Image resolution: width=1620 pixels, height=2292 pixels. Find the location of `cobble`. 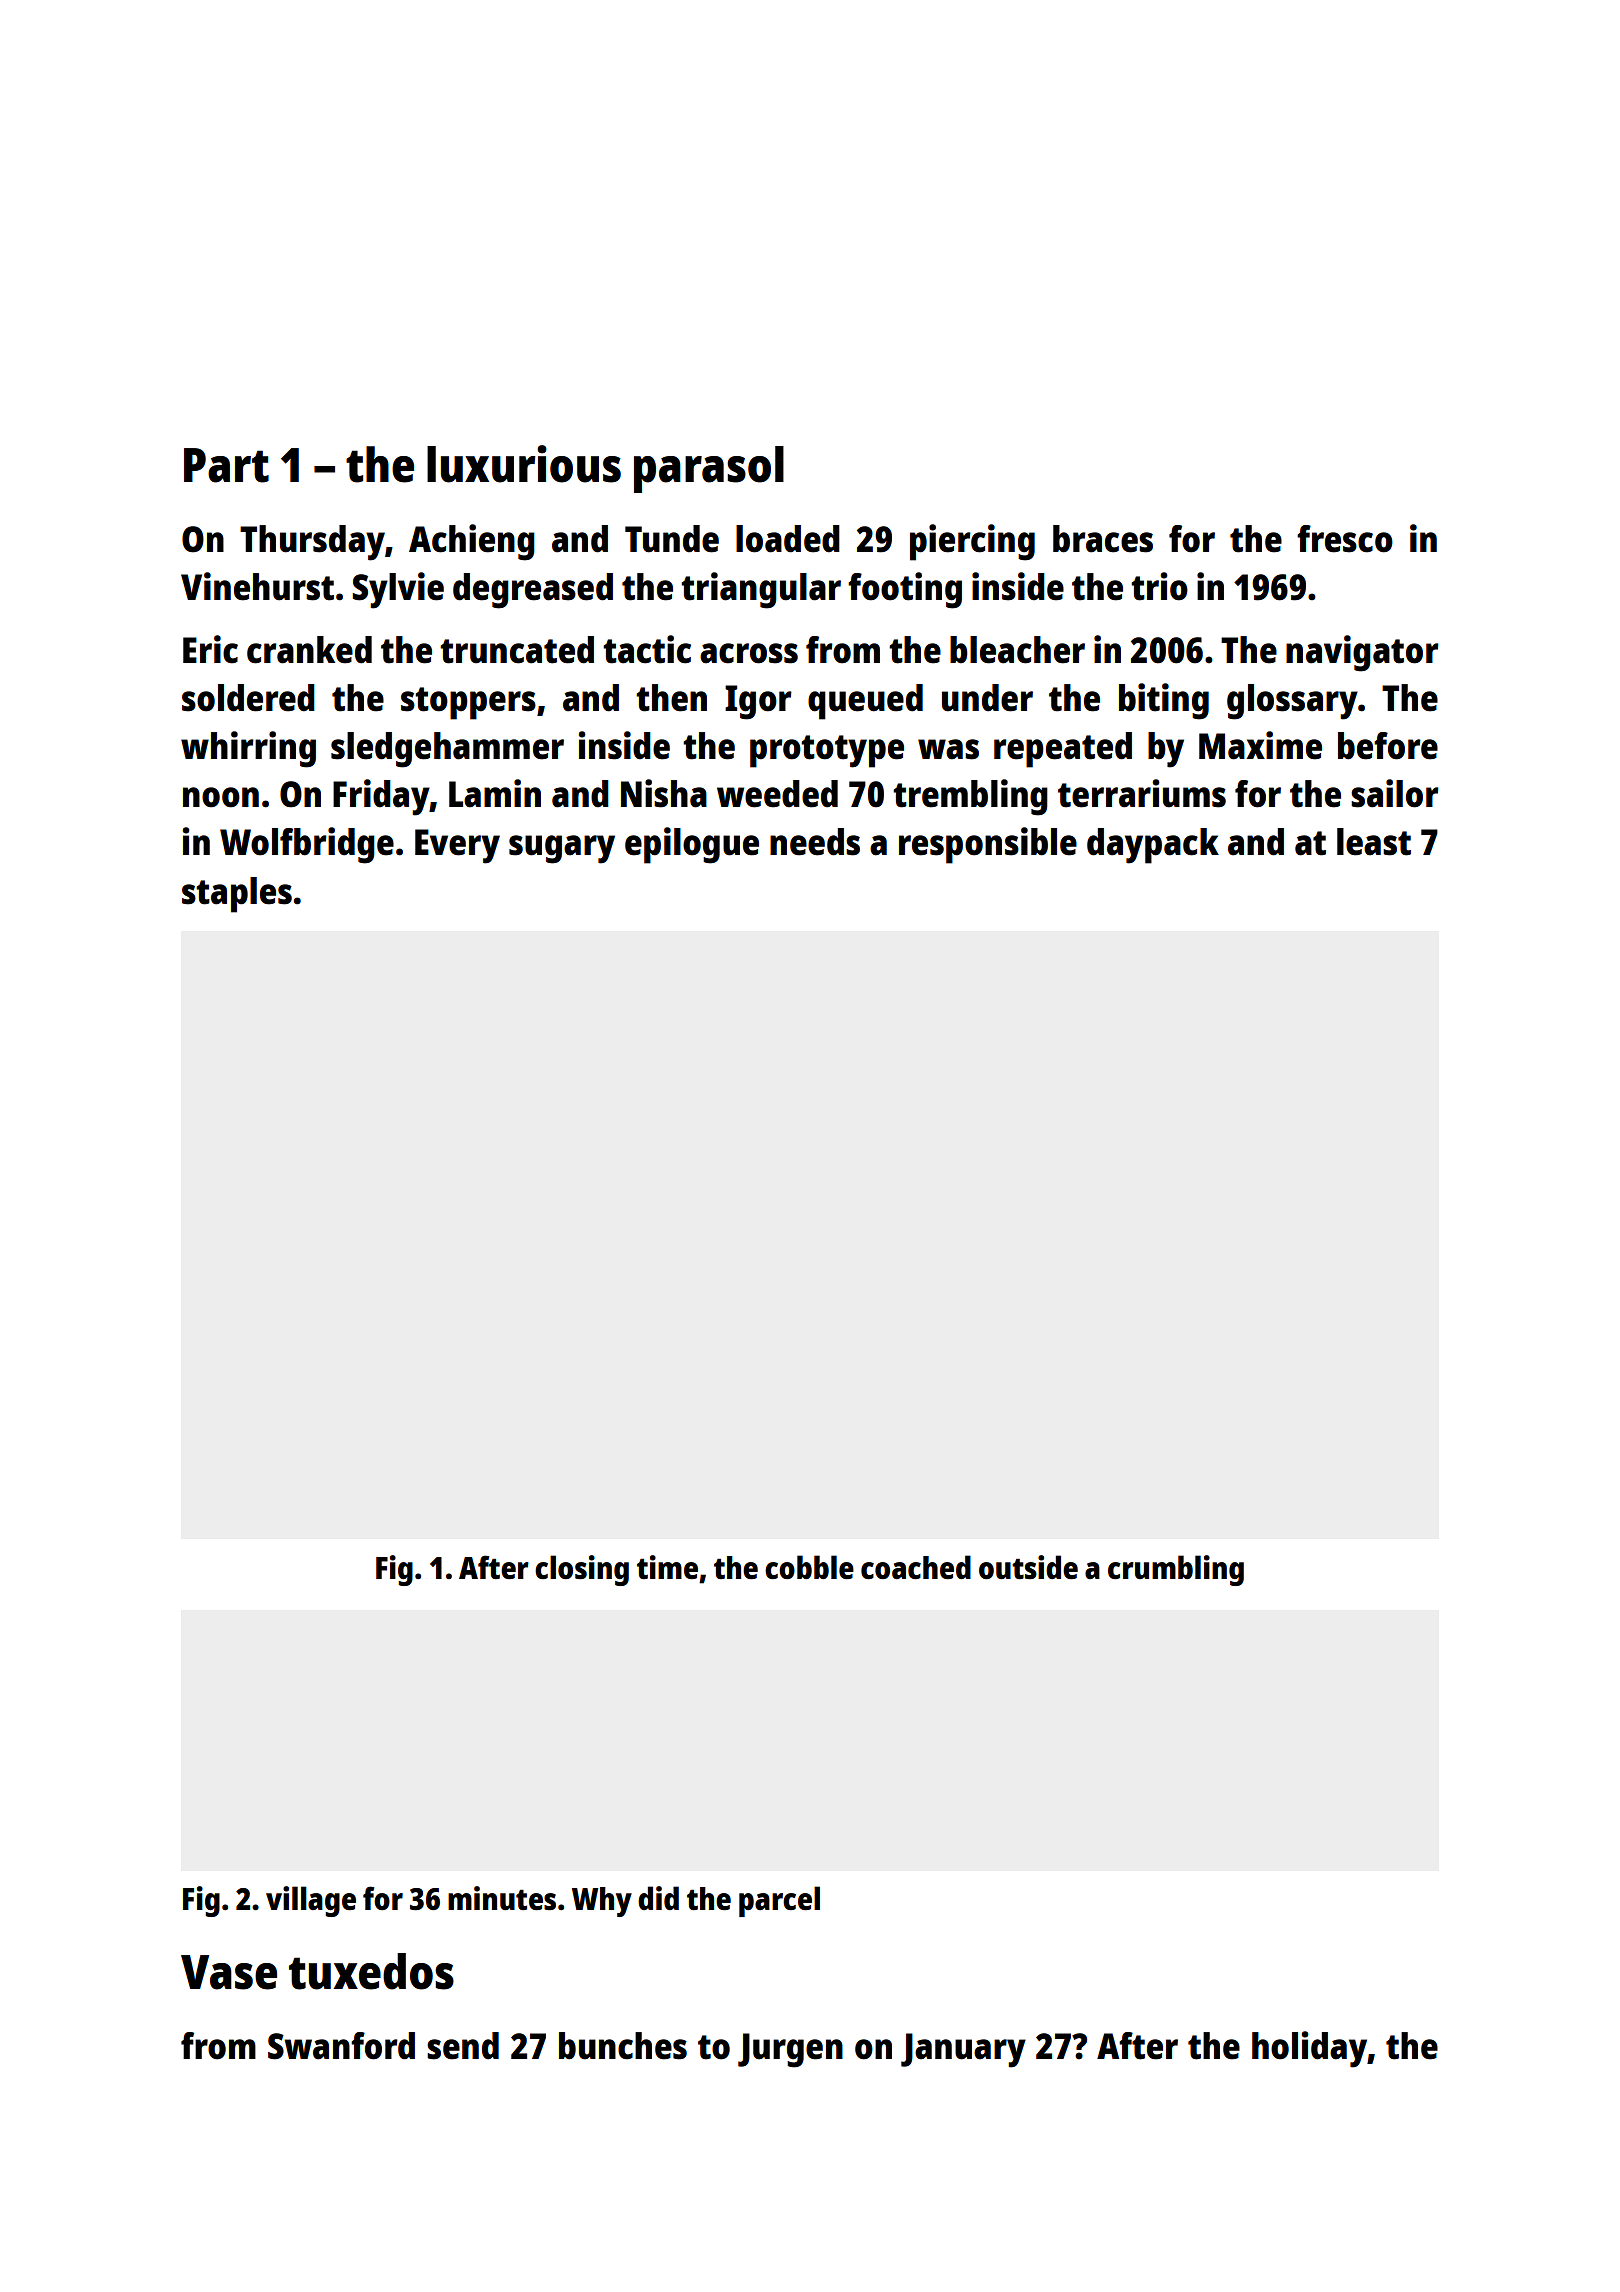

cobble is located at coordinates (809, 1567).
